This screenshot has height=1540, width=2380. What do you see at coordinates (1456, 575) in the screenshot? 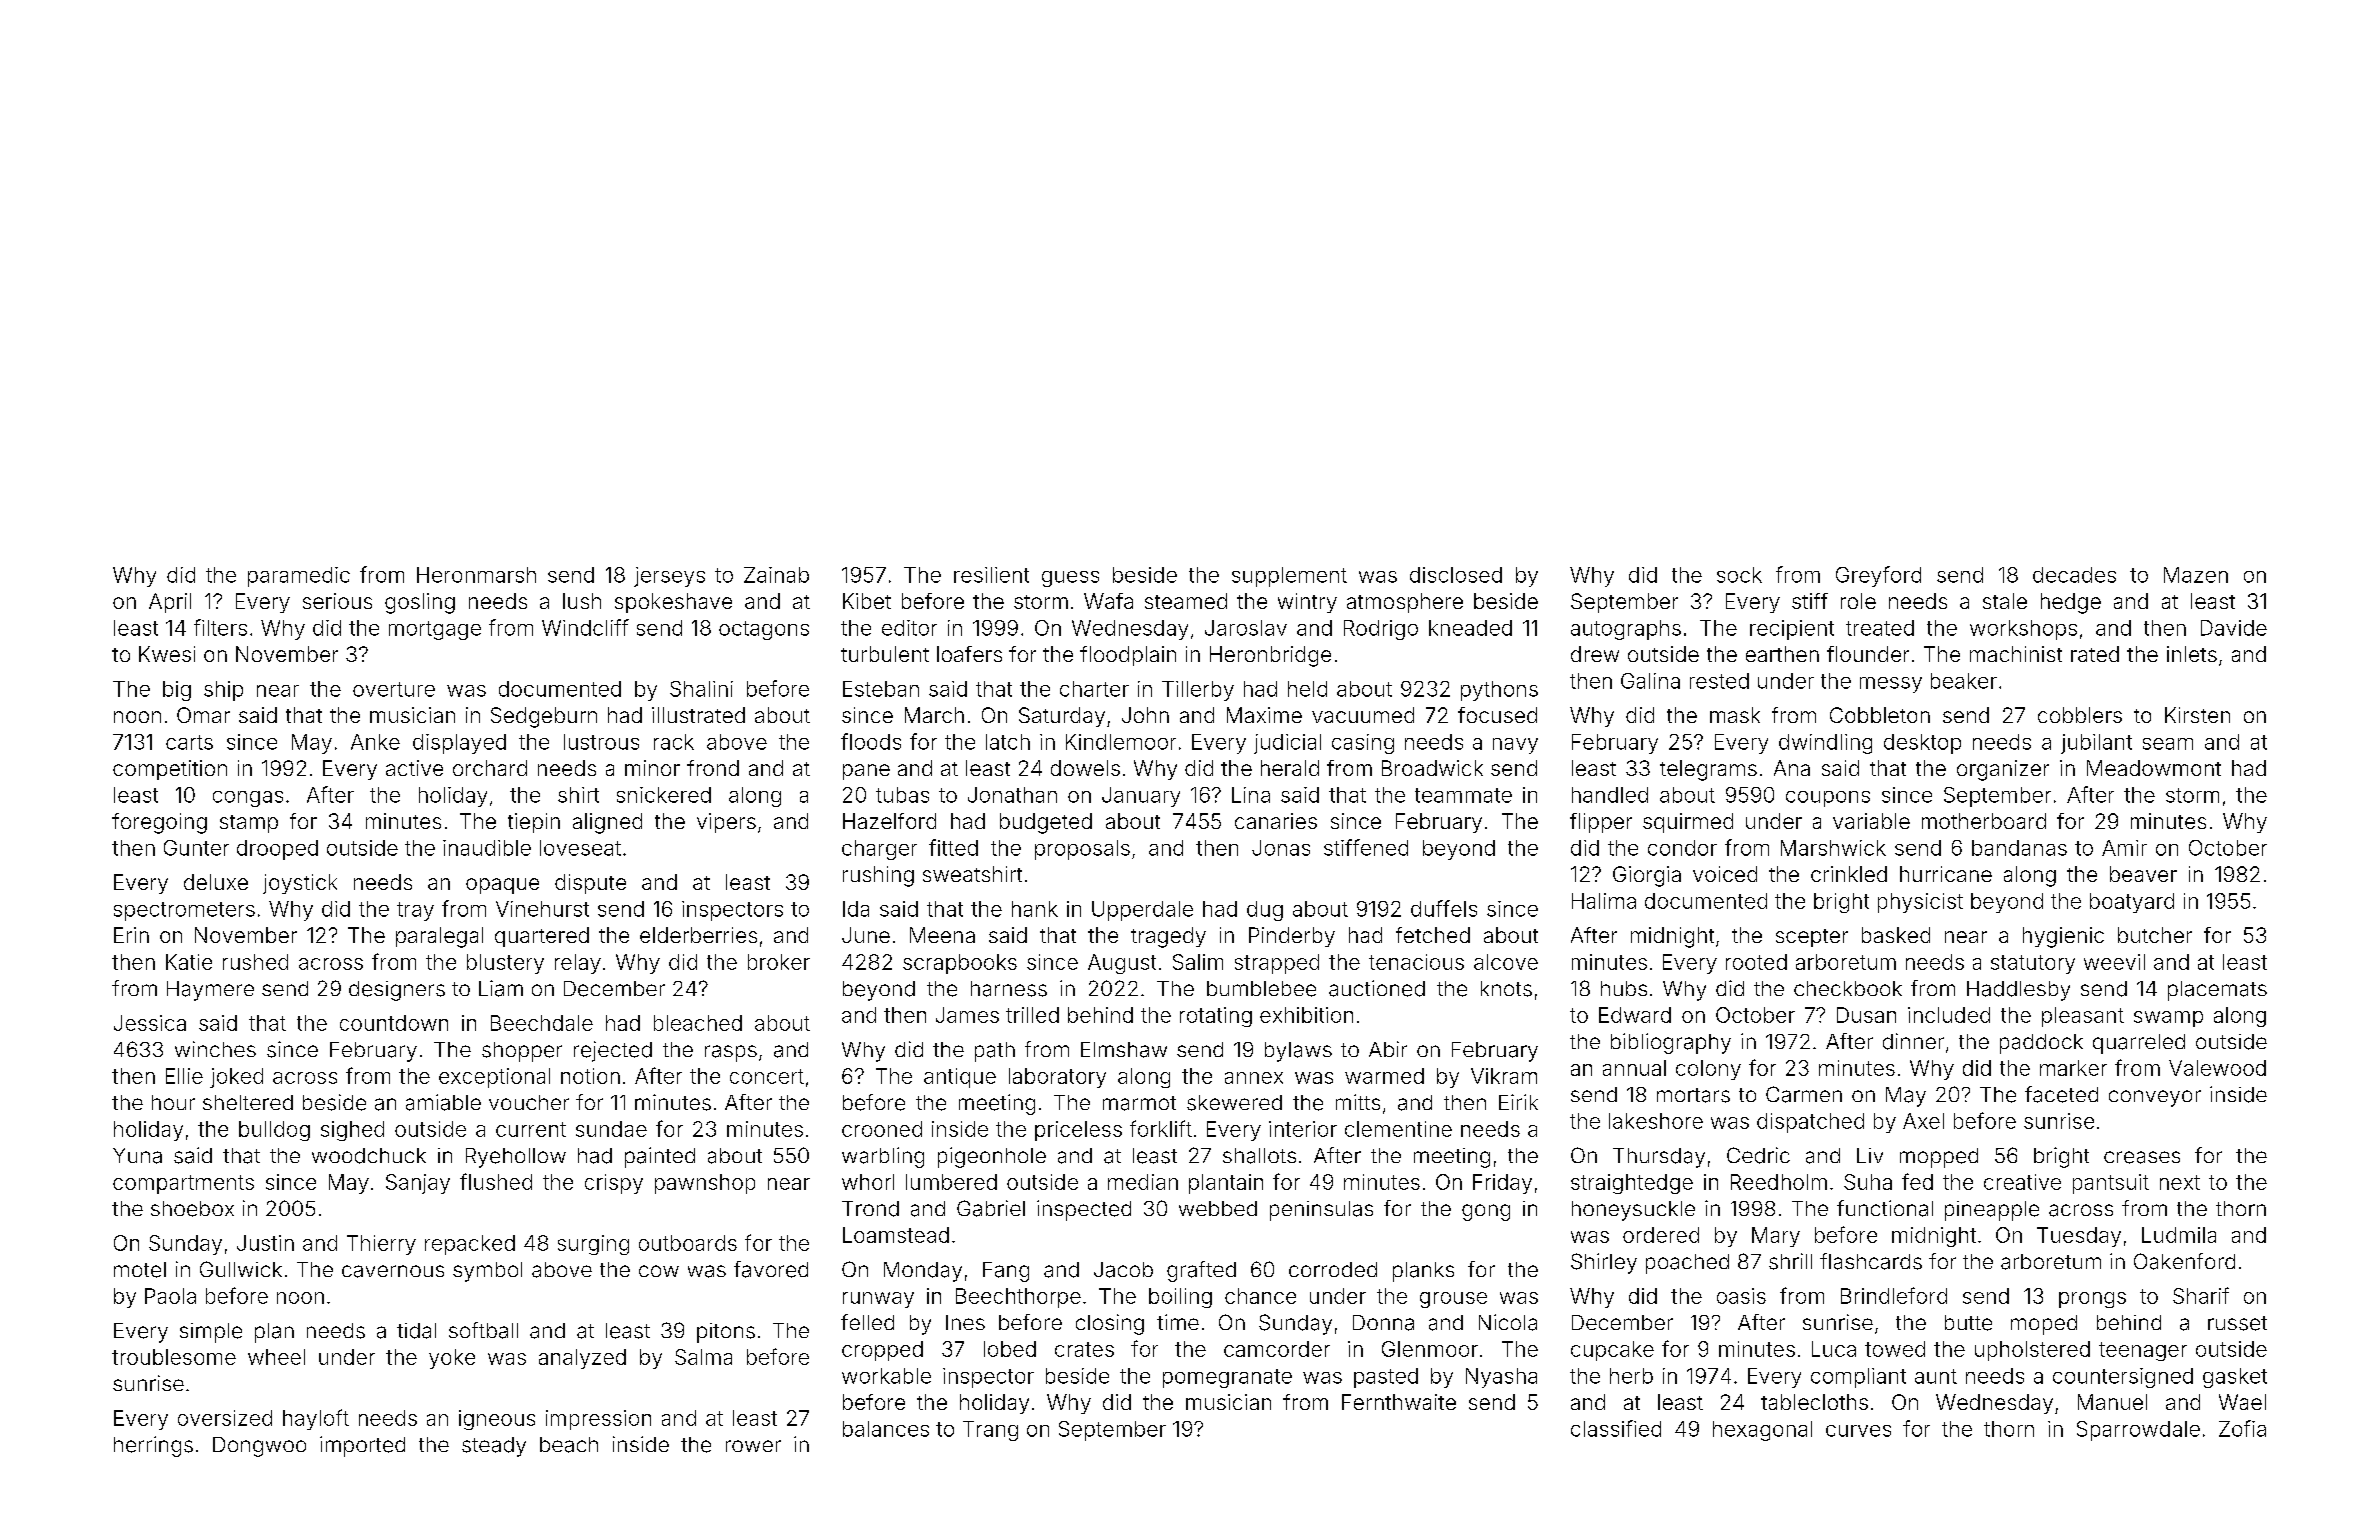
I see `disclosed` at bounding box center [1456, 575].
